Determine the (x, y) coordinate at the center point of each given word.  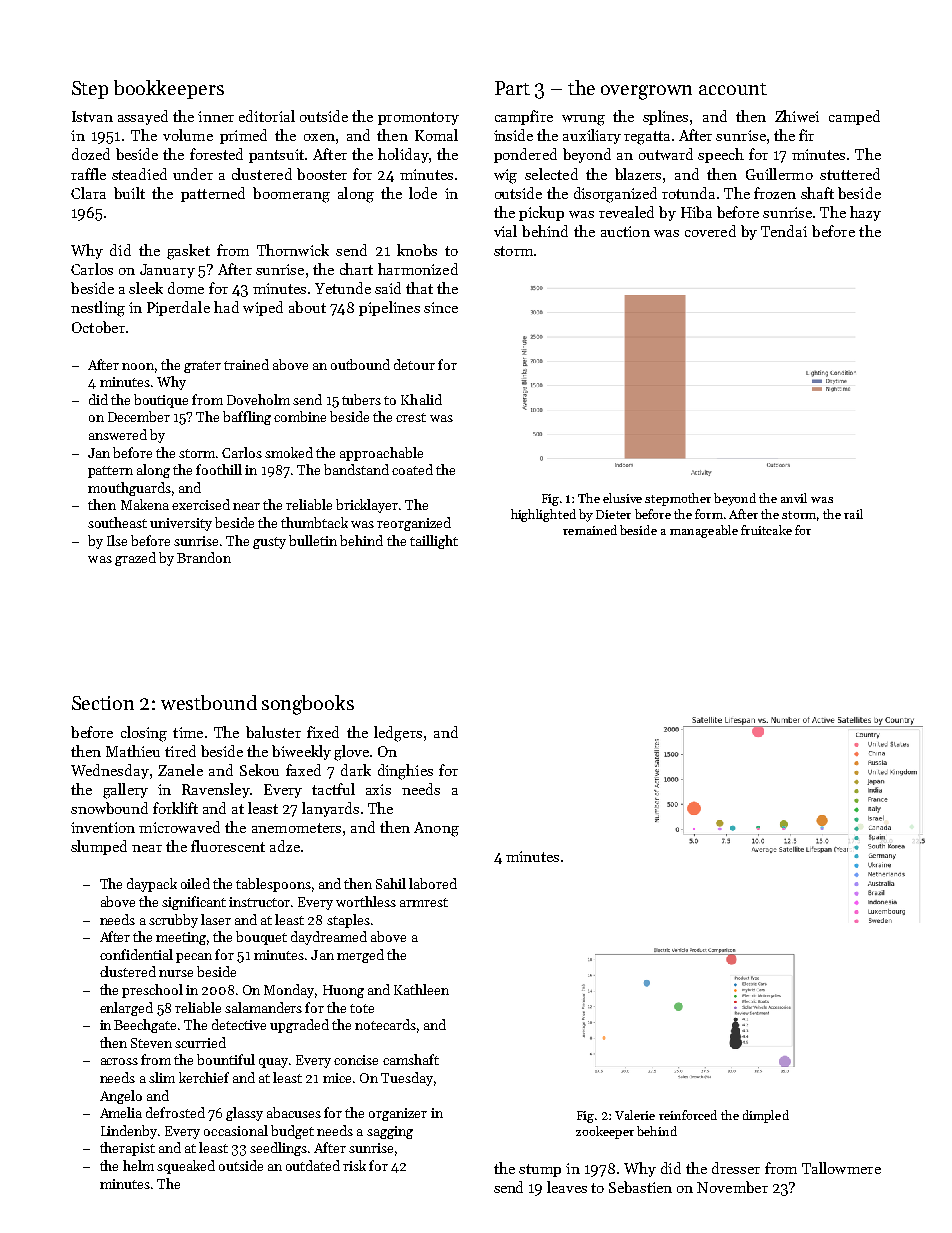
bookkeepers (169, 89)
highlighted (543, 515)
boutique (161, 401)
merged (360, 956)
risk (354, 1165)
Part (512, 88)
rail (853, 514)
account (733, 89)
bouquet (261, 938)
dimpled (766, 1116)
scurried (200, 1042)
